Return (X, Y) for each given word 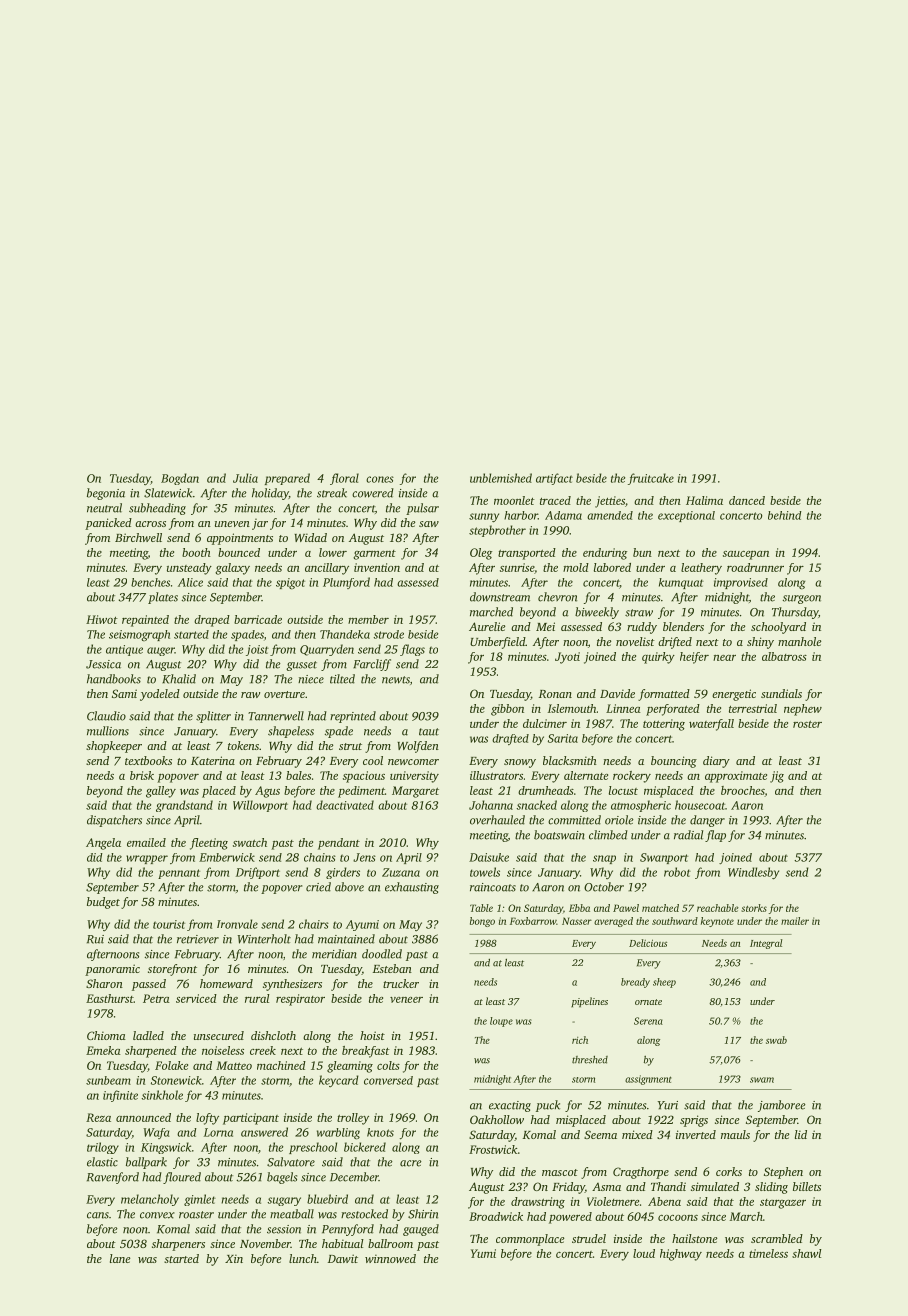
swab (776, 1040)
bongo (482, 922)
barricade (258, 619)
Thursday (795, 613)
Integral (766, 944)
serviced (196, 998)
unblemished (501, 478)
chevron (557, 597)
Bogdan (180, 479)
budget (103, 903)
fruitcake (651, 479)
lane (120, 1258)
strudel (589, 1238)
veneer (406, 1000)
